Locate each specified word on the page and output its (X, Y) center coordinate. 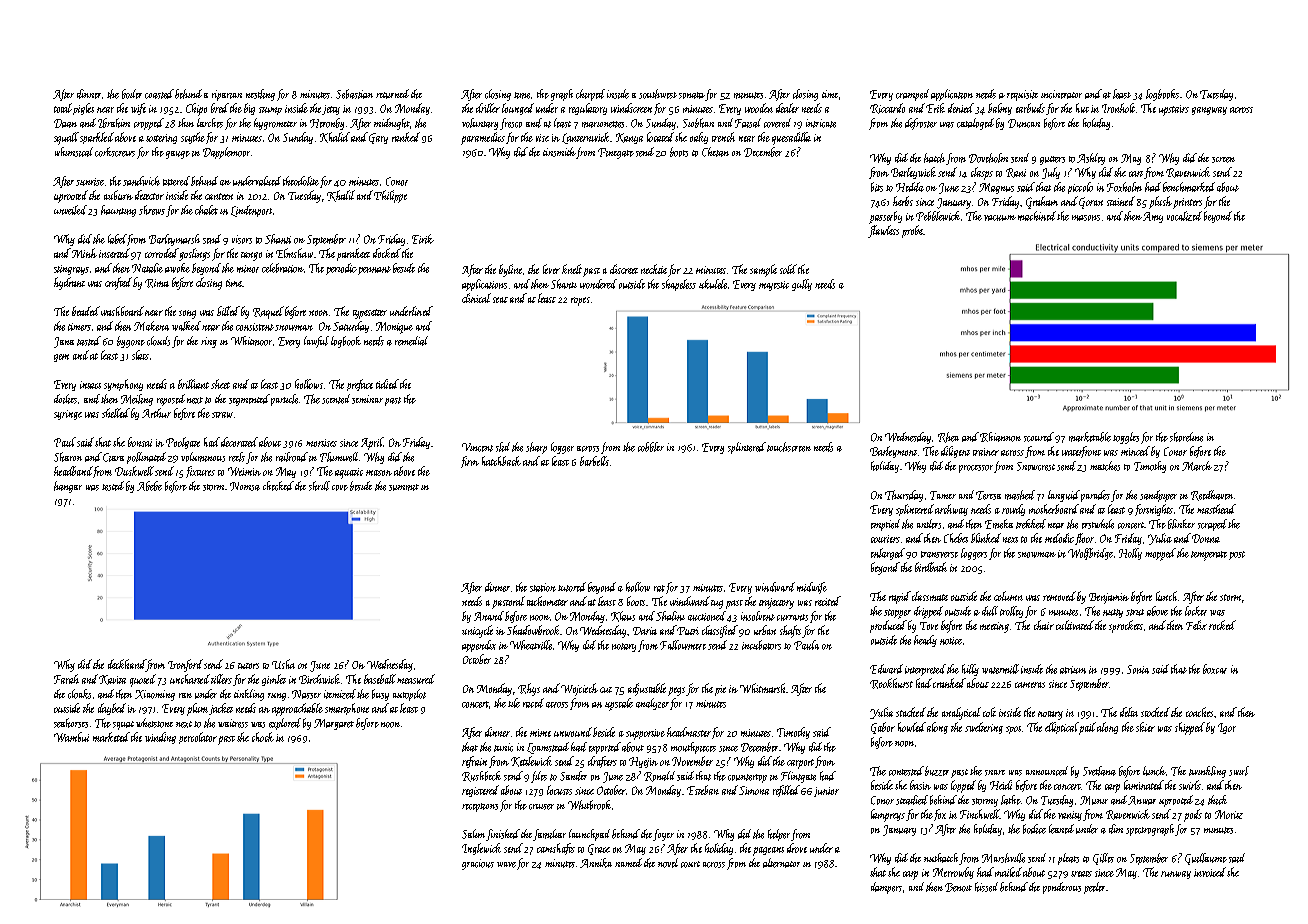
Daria (645, 631)
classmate (930, 596)
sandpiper (1158, 496)
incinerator (1061, 94)
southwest (658, 94)
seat (500, 300)
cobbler (651, 447)
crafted (118, 283)
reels (237, 457)
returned (392, 94)
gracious (478, 864)
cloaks (79, 694)
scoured (1039, 437)
